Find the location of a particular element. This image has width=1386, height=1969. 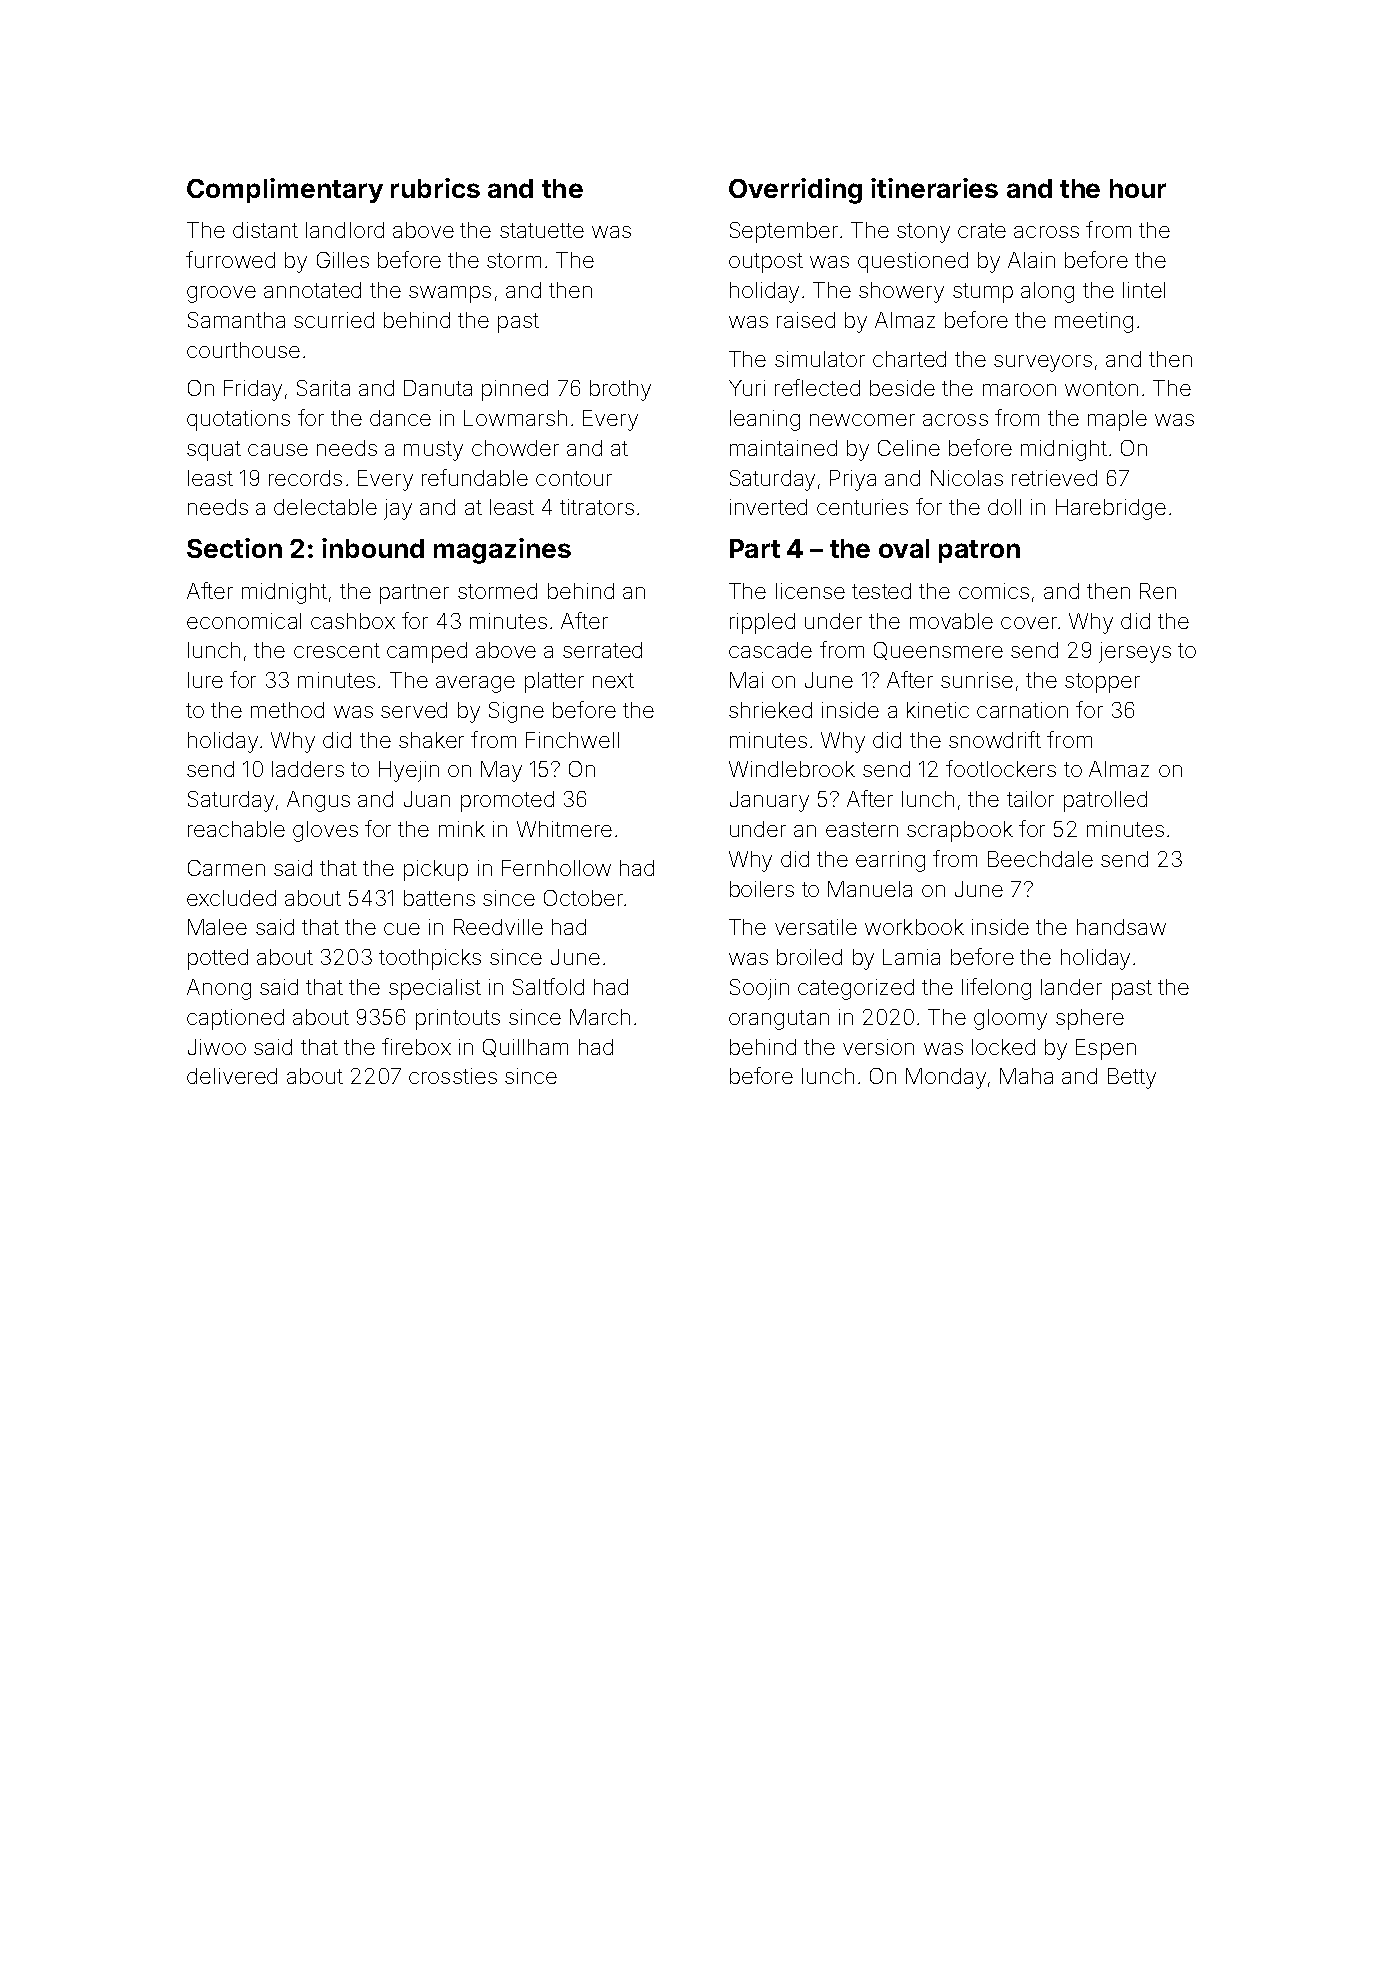

stony is located at coordinates (923, 233).
